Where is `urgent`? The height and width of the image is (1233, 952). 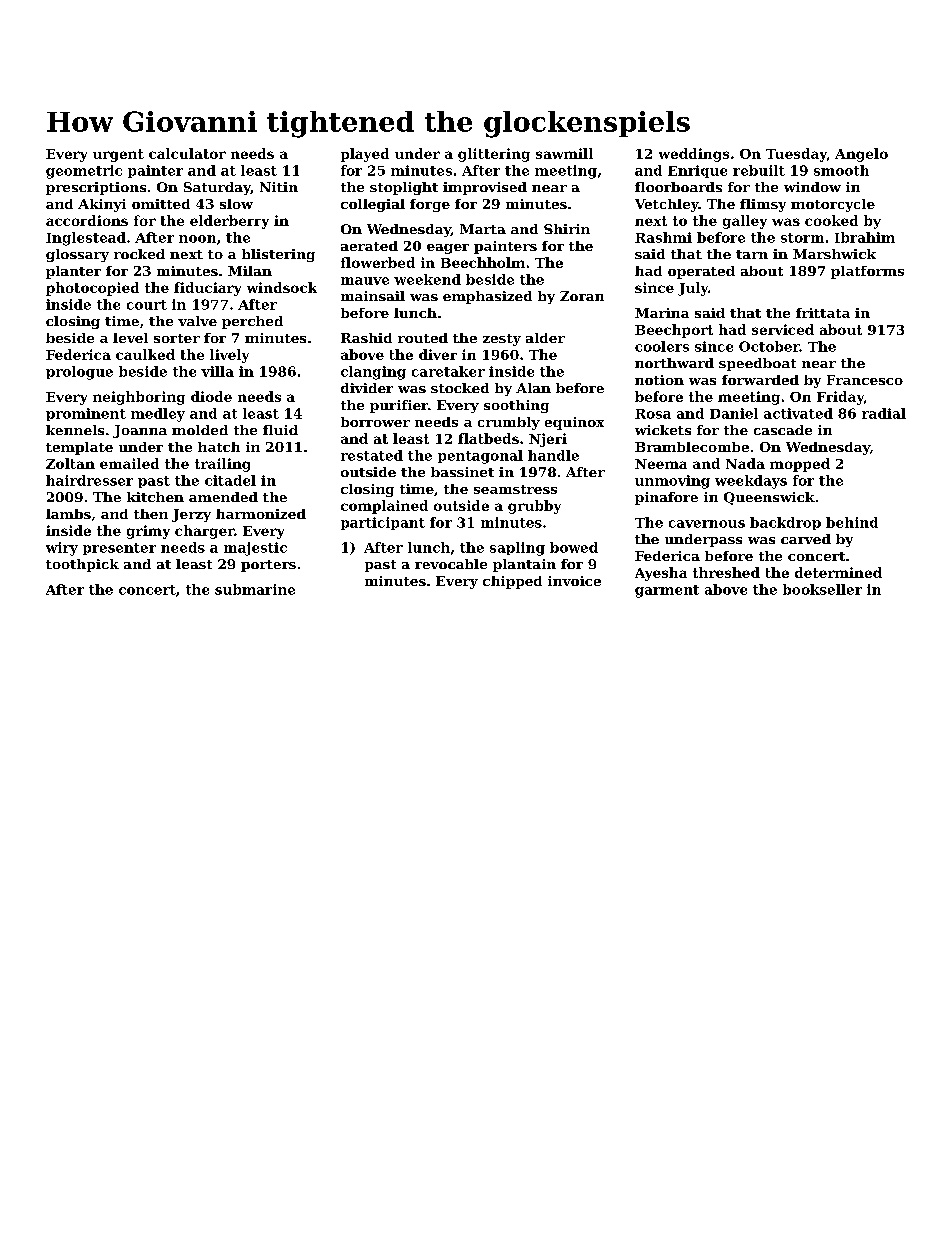 urgent is located at coordinates (118, 155).
